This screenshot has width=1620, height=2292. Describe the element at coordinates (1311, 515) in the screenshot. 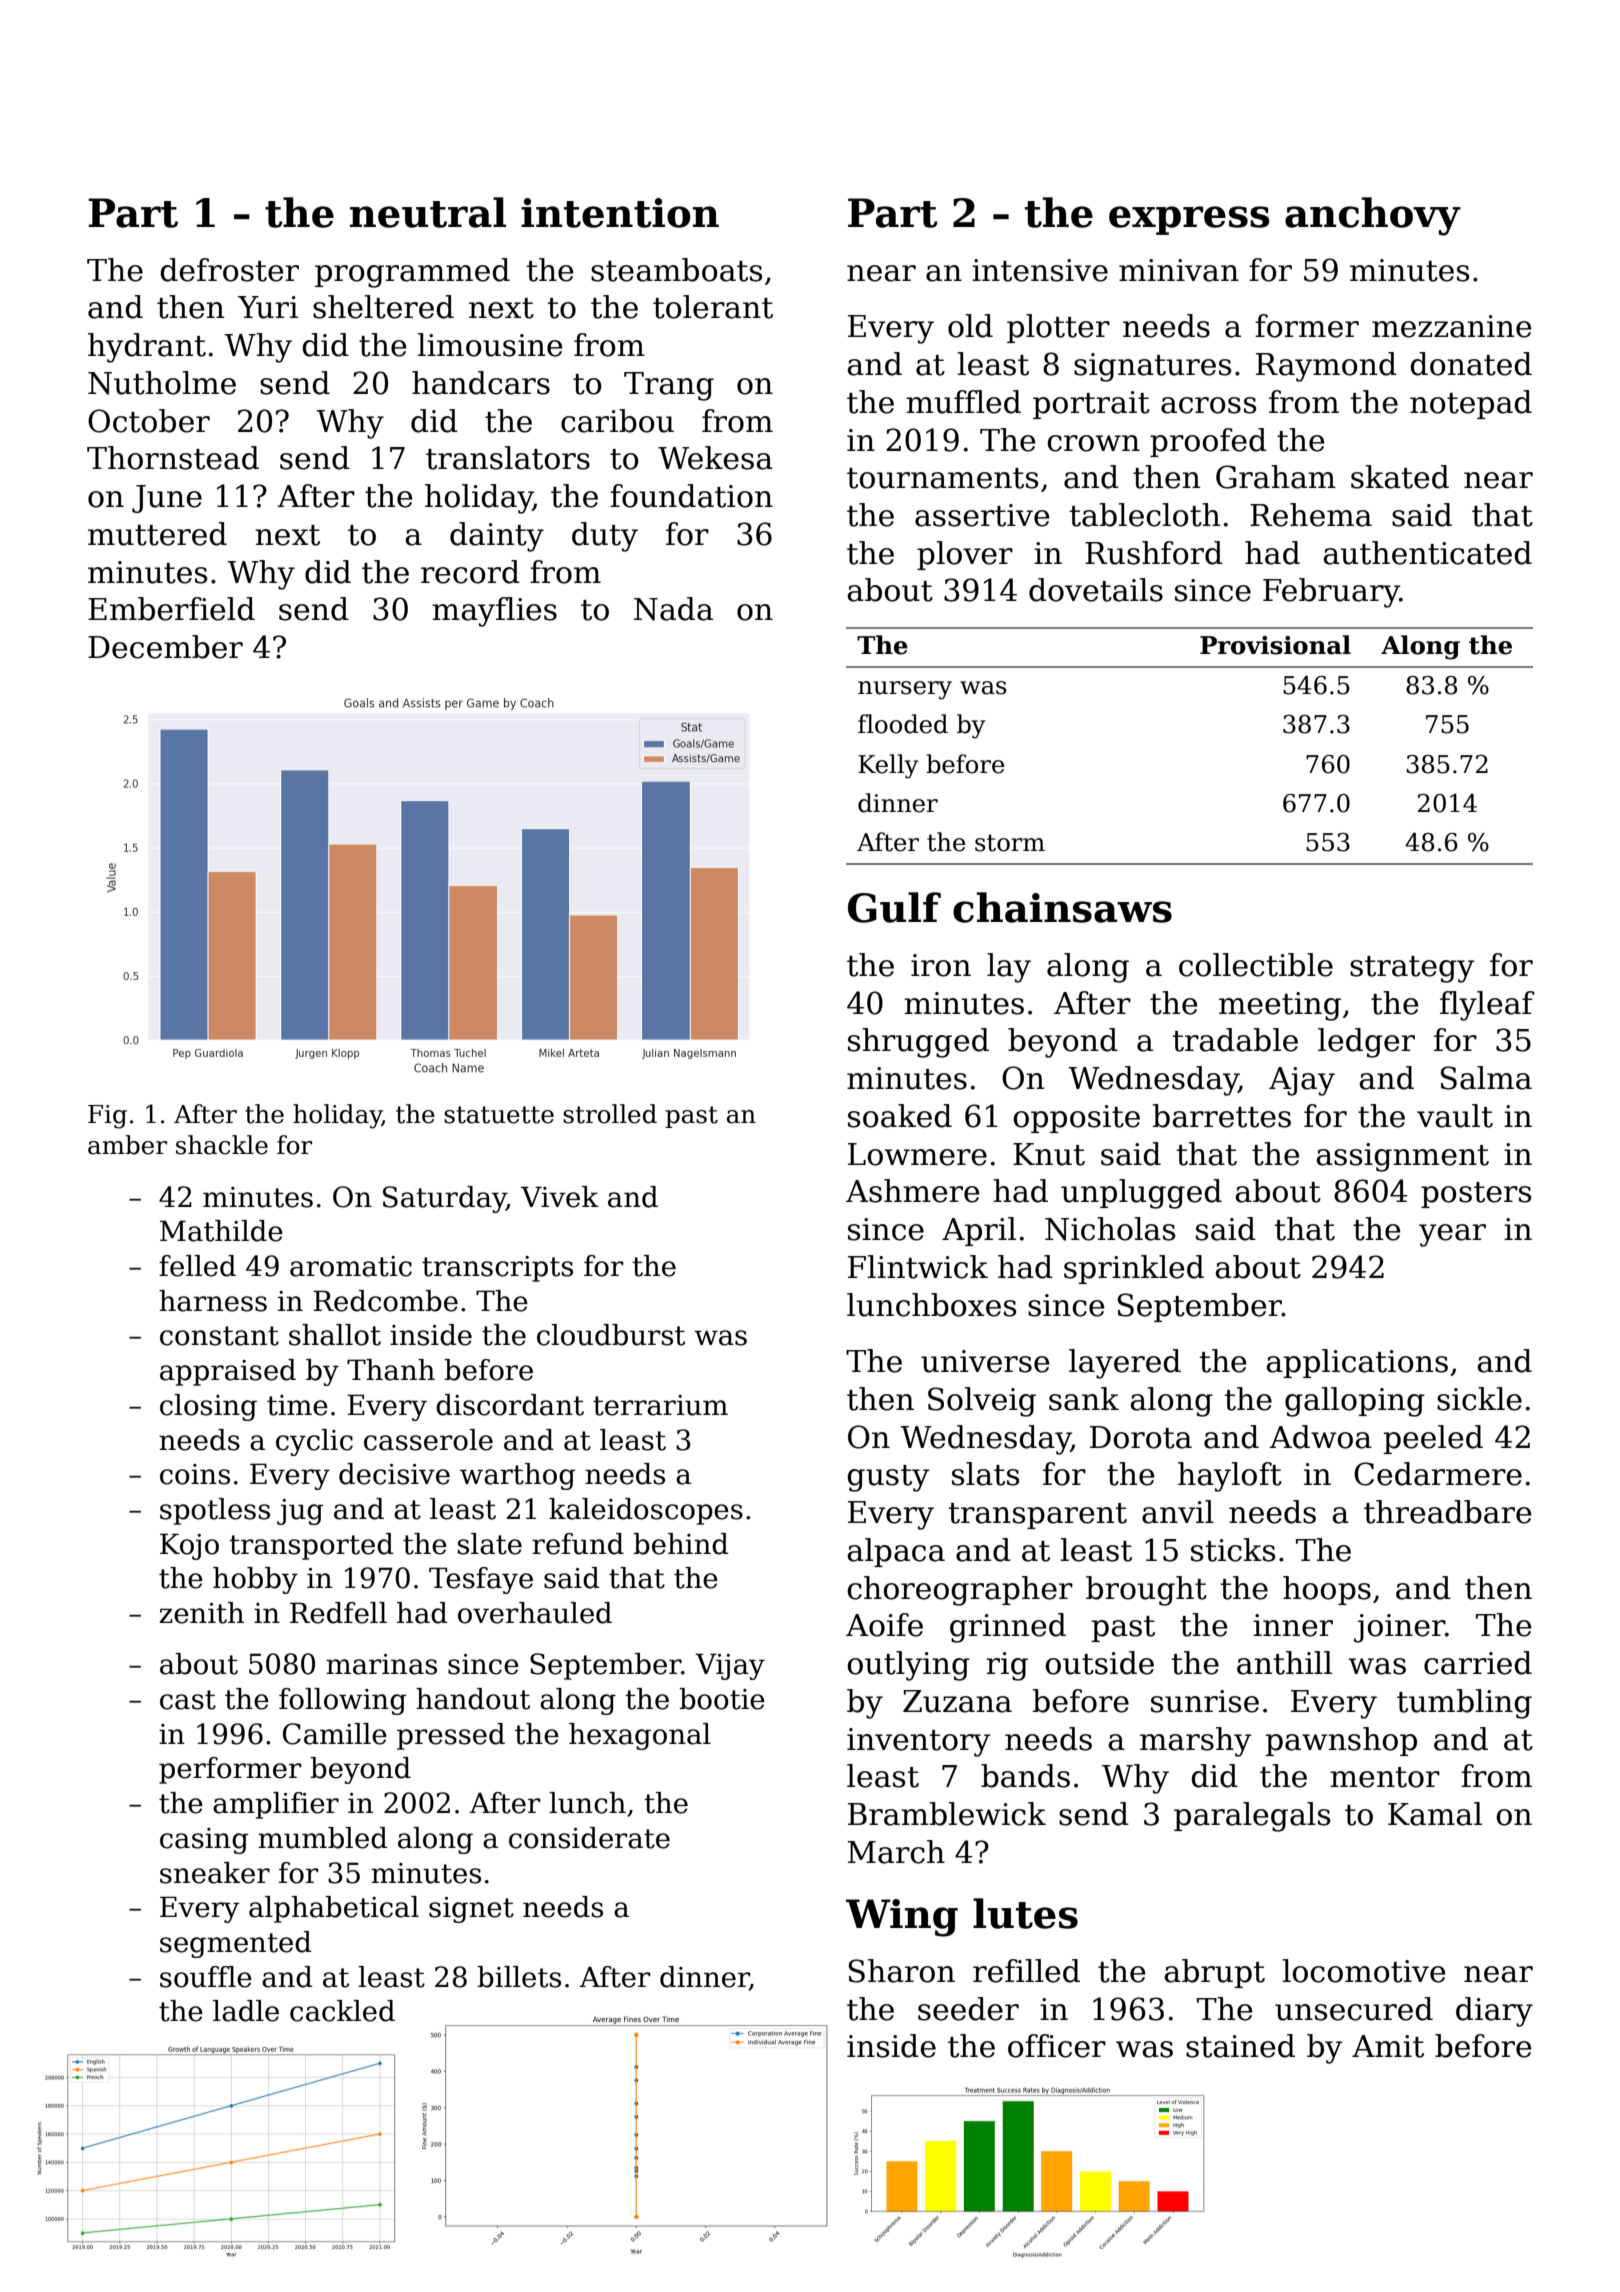

I see `Rehema` at that location.
